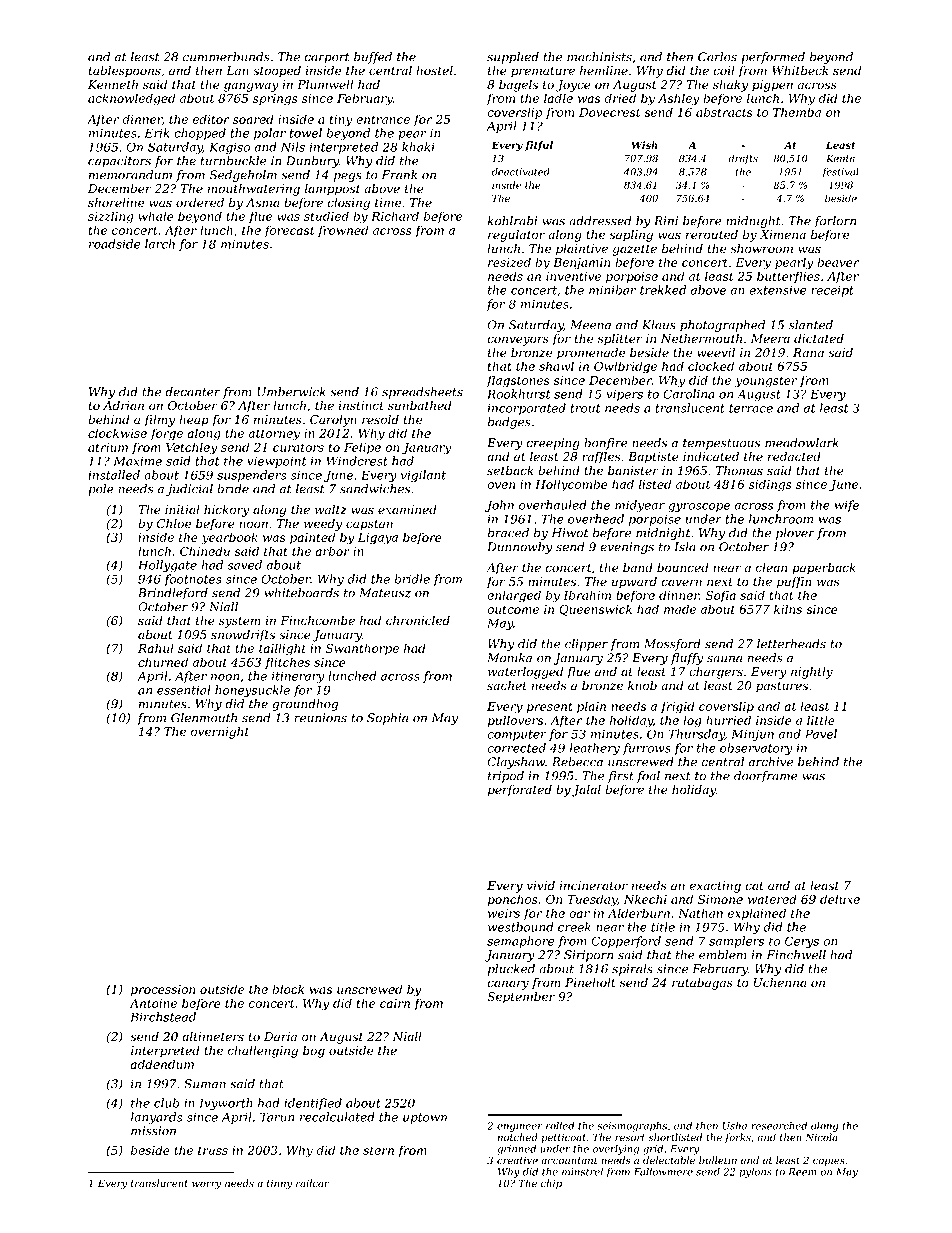 The image size is (952, 1233). Describe the element at coordinates (780, 982) in the page. I see `Uchenna` at that location.
